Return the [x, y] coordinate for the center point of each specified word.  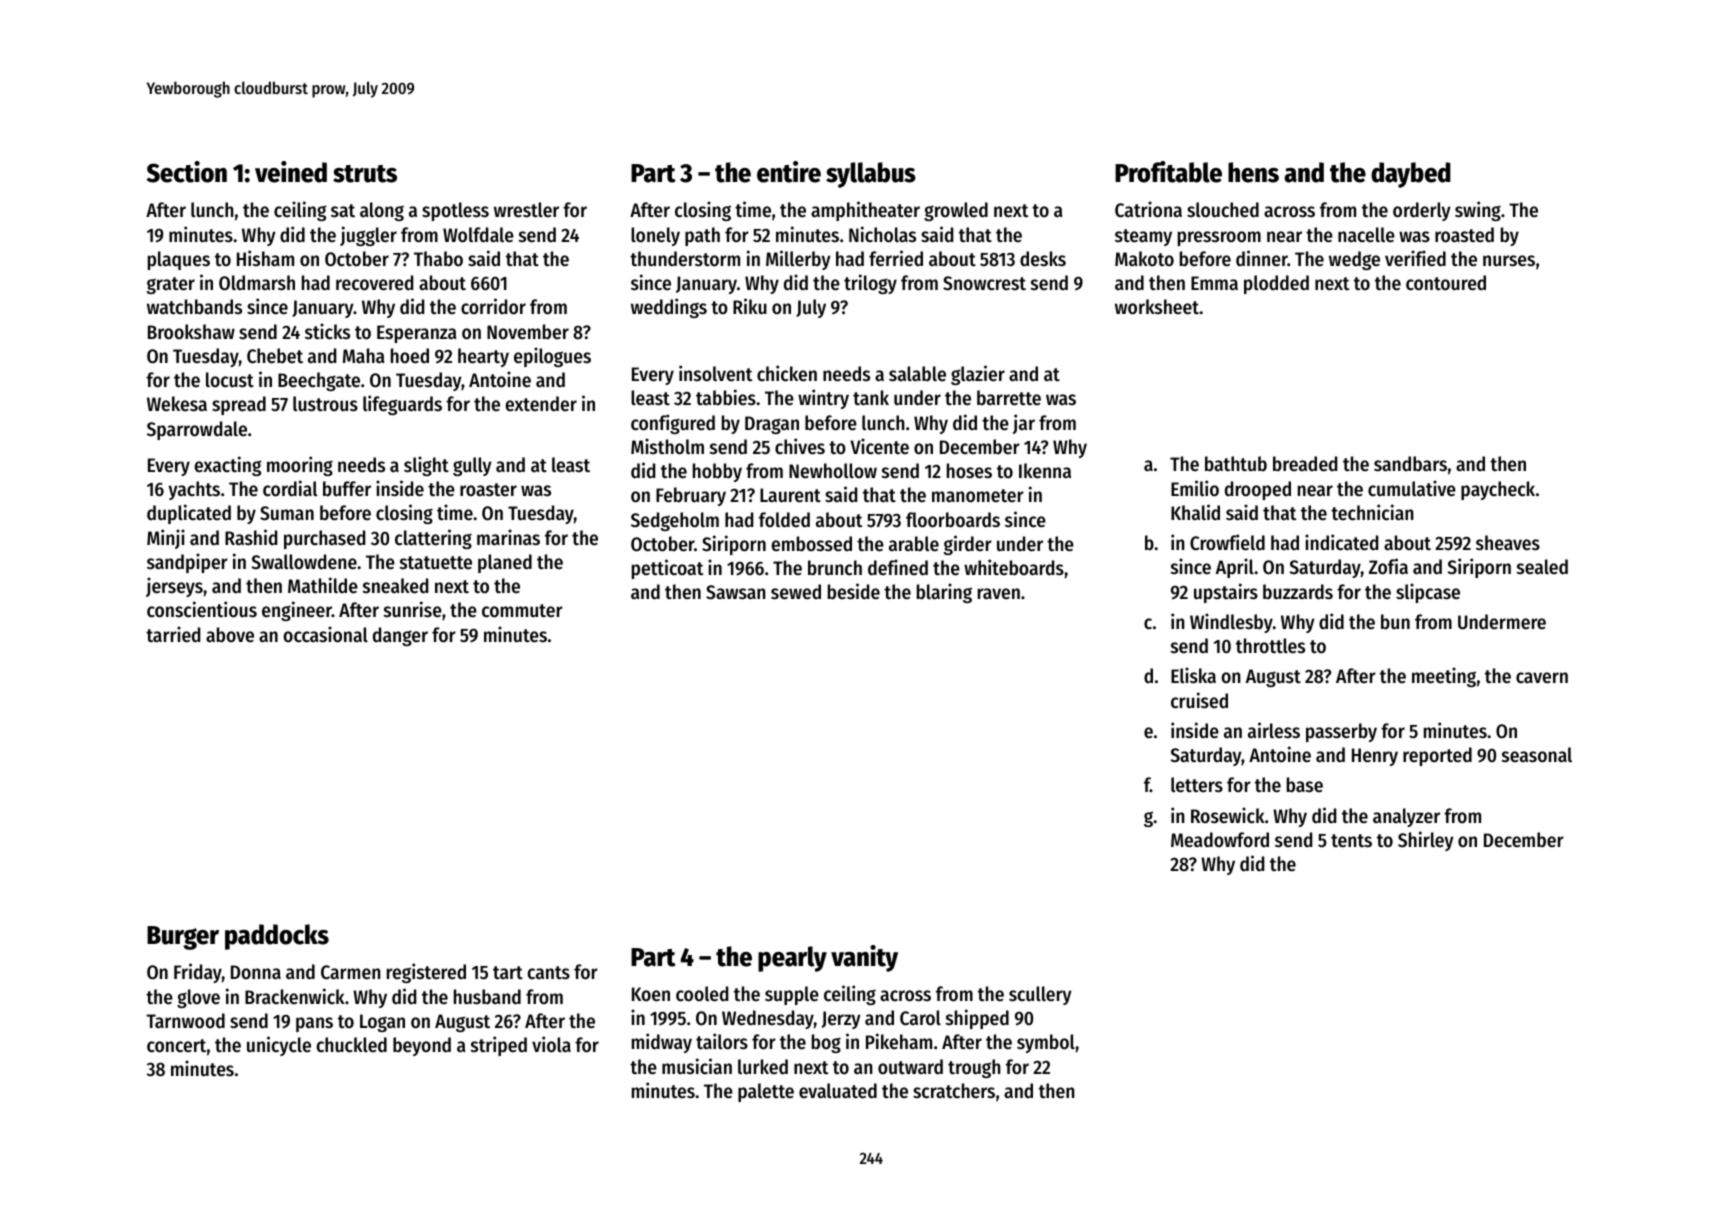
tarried [173, 634]
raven [999, 594]
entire [789, 172]
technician [1372, 512]
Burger [183, 938]
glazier [978, 375]
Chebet [275, 356]
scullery [1040, 995]
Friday [198, 973]
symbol [1046, 1043]
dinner [1262, 258]
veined [291, 172]
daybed [1411, 175]
